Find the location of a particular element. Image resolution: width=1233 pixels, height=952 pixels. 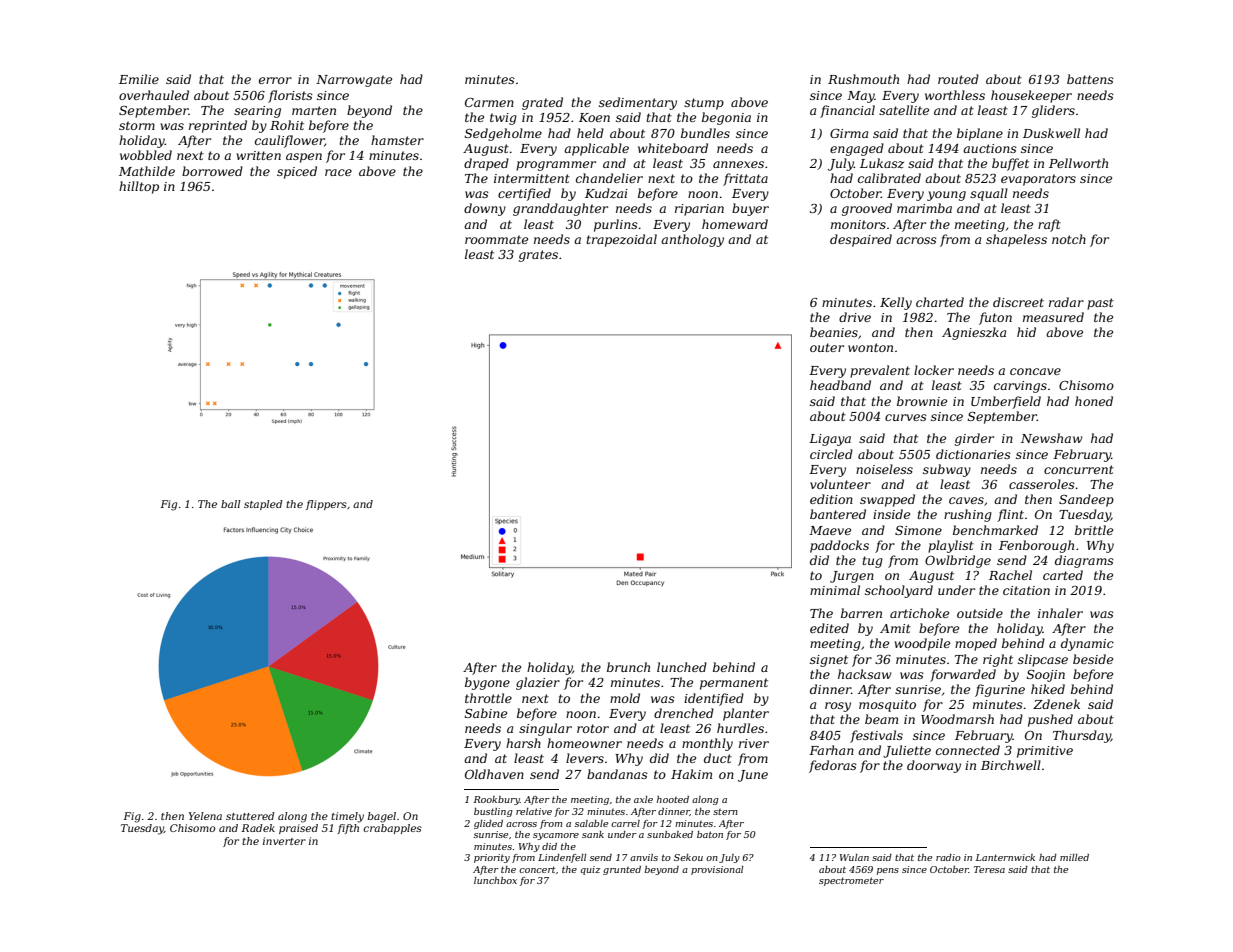

Birchwell is located at coordinates (1011, 765).
